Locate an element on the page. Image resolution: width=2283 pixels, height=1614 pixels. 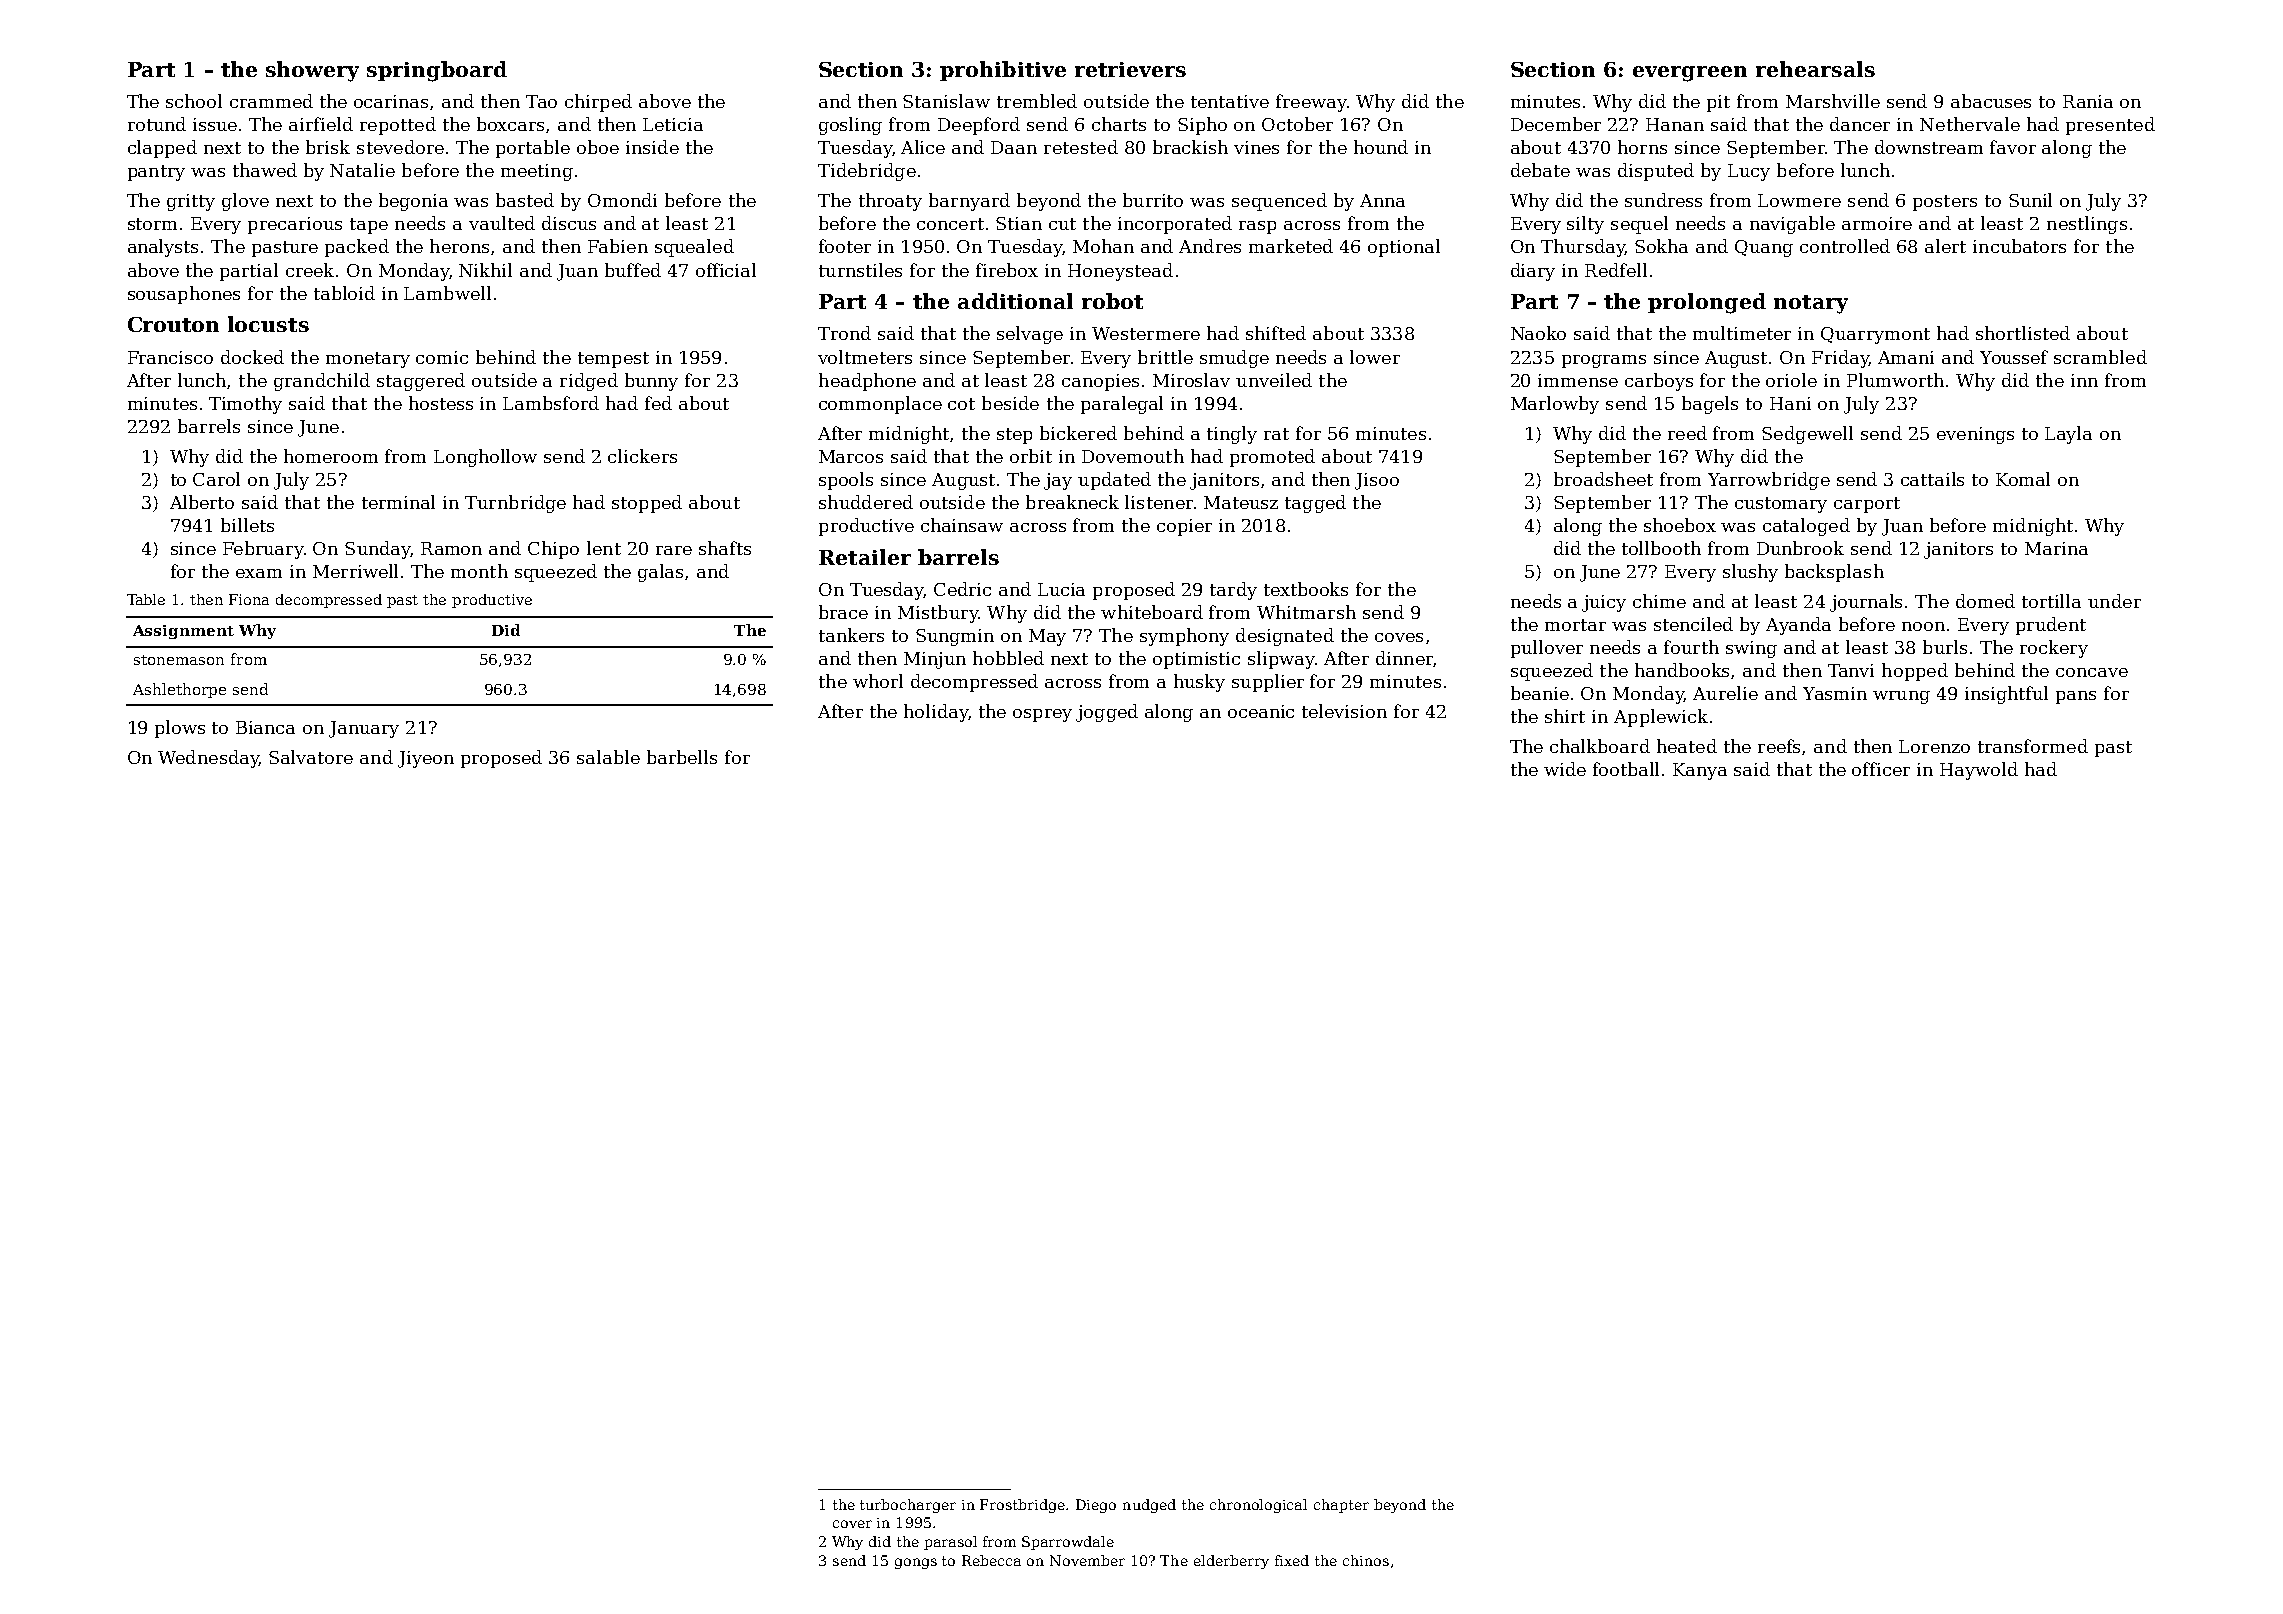
cover is located at coordinates (852, 1524).
